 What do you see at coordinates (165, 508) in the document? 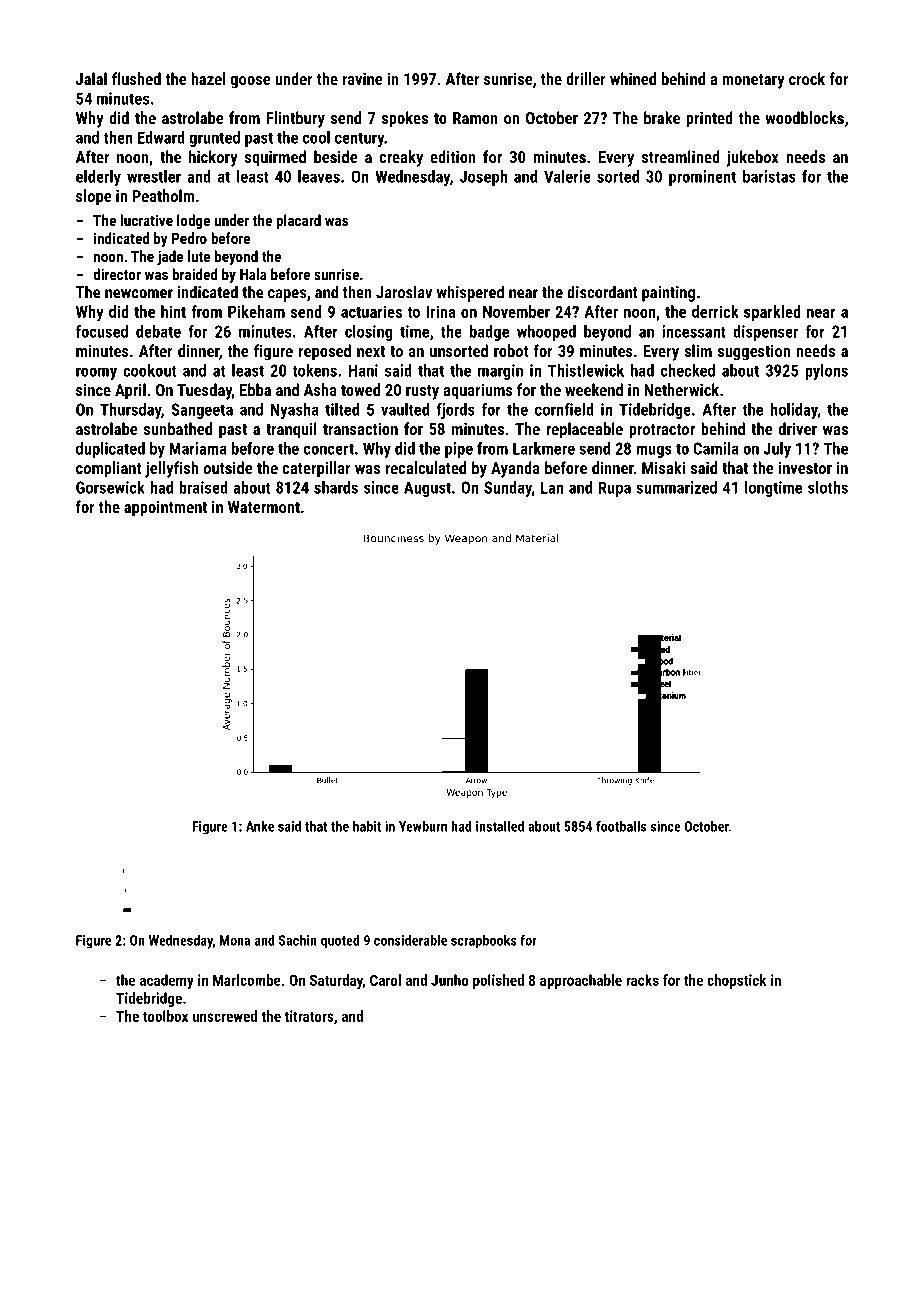
I see `appointment` at bounding box center [165, 508].
